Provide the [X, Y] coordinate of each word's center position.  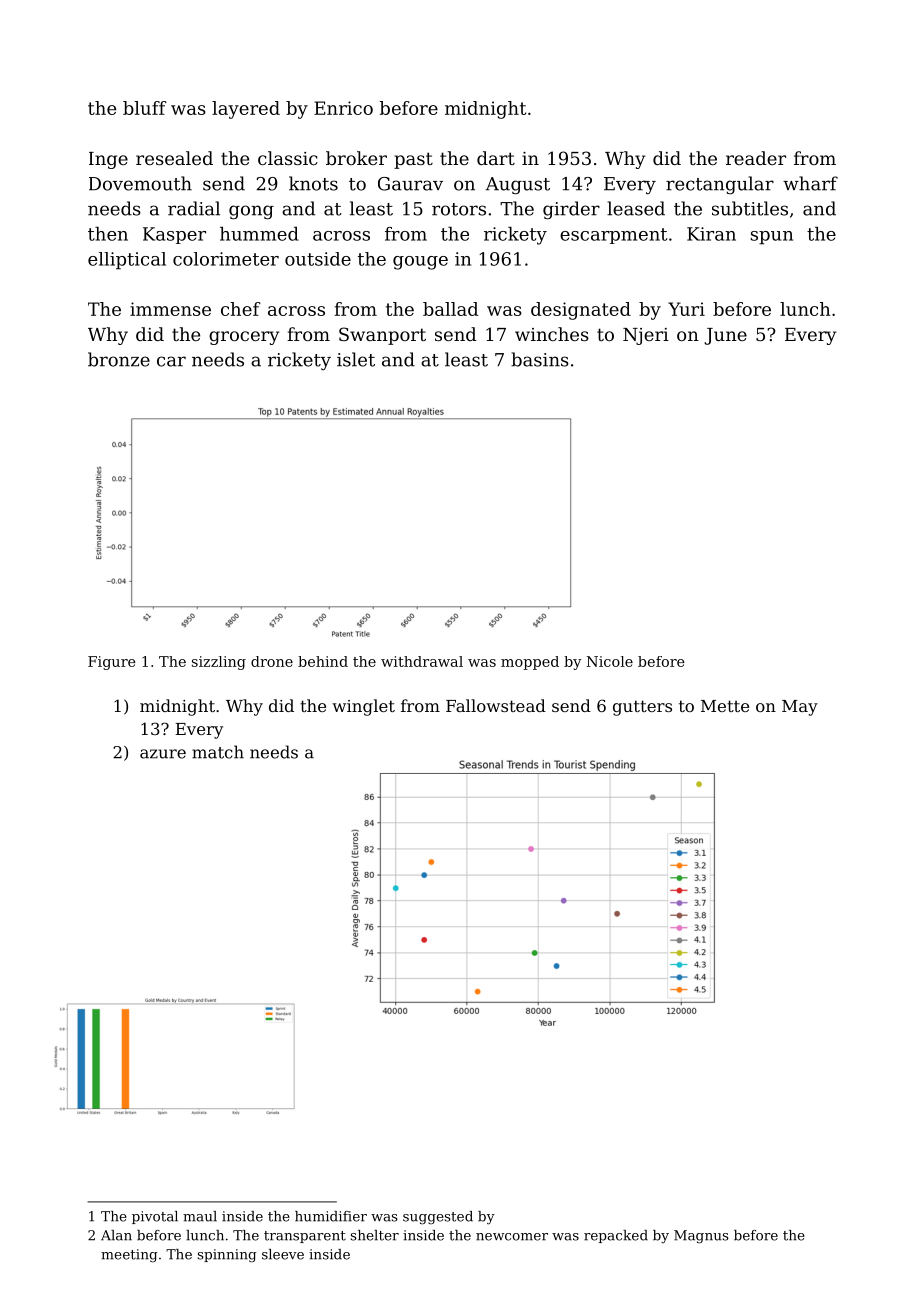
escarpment [613, 236]
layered [246, 110]
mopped [530, 663]
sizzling [219, 663]
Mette [725, 706]
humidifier [331, 1216]
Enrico [343, 108]
